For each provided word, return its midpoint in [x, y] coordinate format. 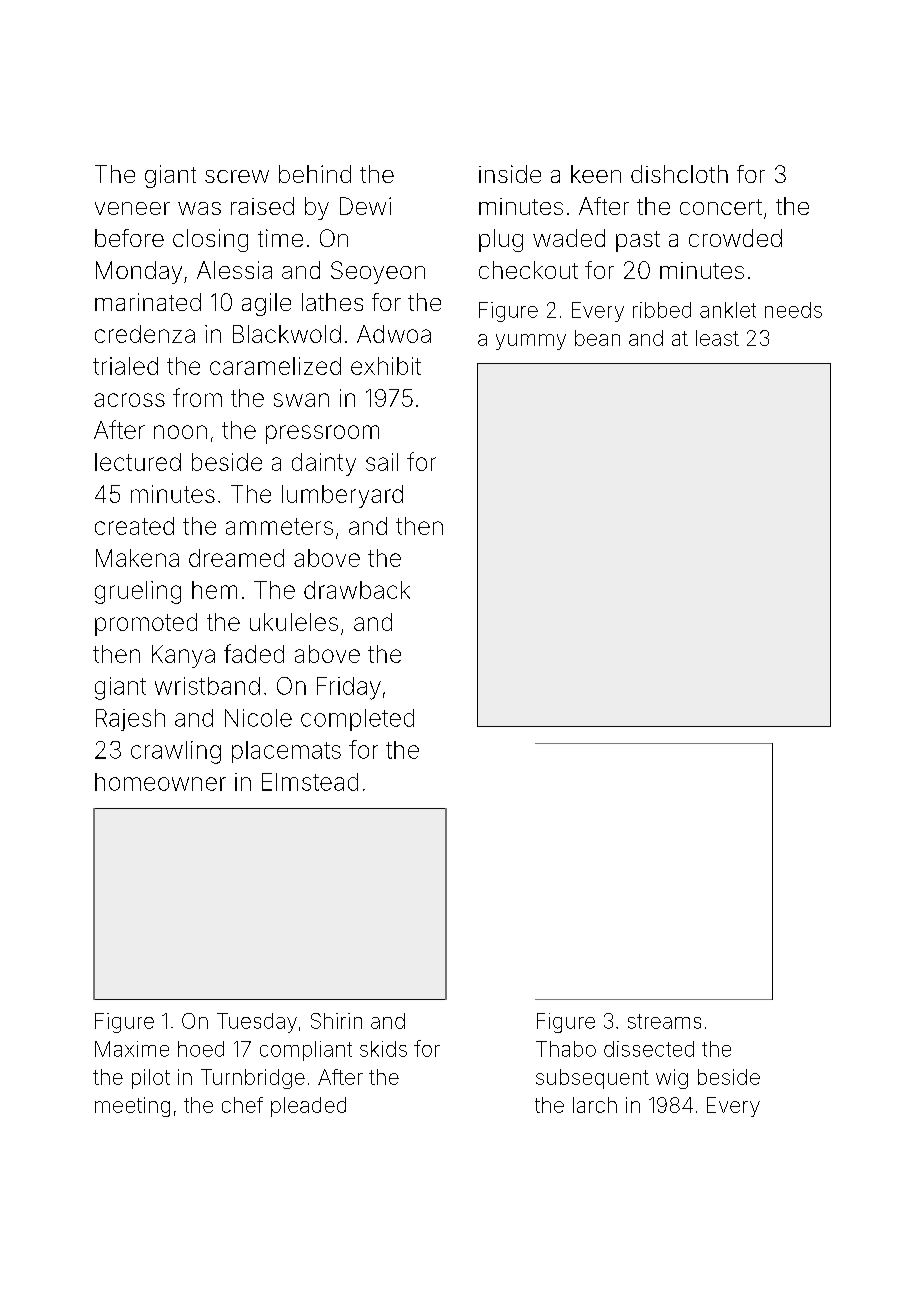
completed [357, 720]
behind [315, 174]
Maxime [132, 1049]
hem [214, 590]
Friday [349, 688]
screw [237, 176]
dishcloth [679, 174]
